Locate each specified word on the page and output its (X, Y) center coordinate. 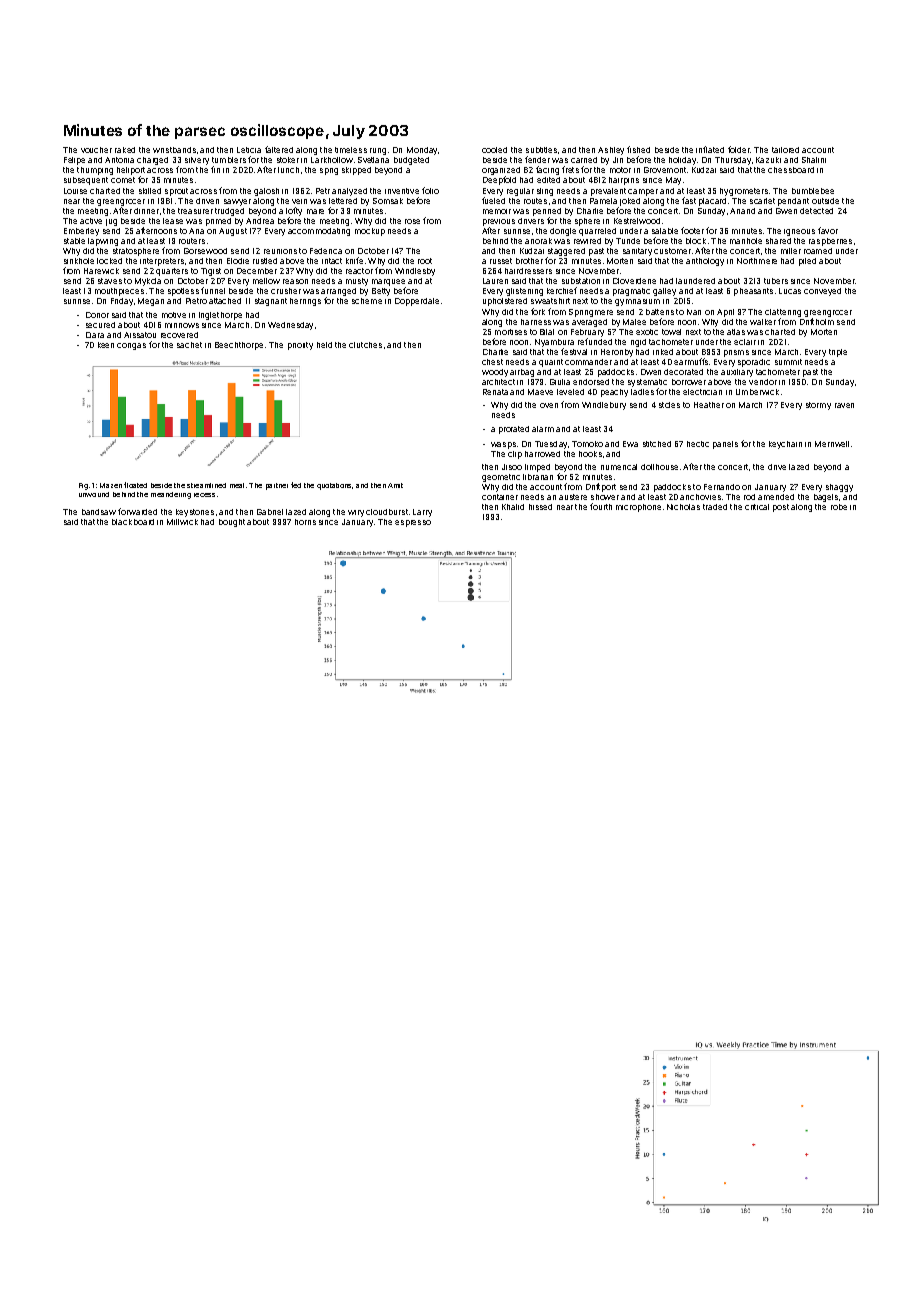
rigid (638, 343)
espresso (413, 523)
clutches (365, 345)
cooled (494, 150)
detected (816, 211)
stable (74, 241)
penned (547, 212)
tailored (785, 150)
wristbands (174, 150)
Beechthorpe (239, 346)
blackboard (133, 522)
